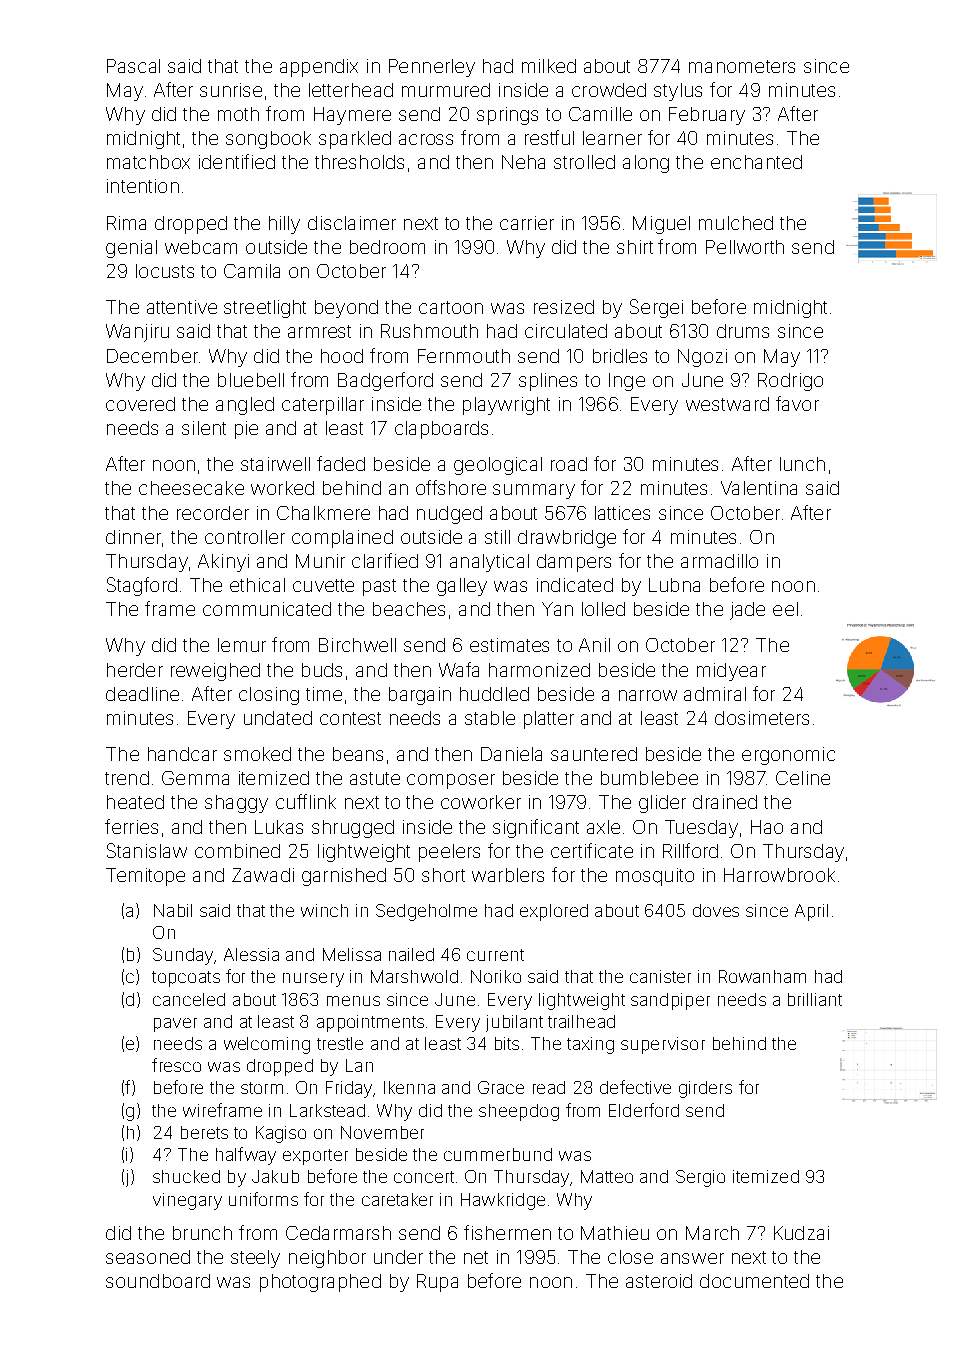 The image size is (956, 1358). What do you see at coordinates (745, 247) in the screenshot?
I see `Pellworth` at bounding box center [745, 247].
